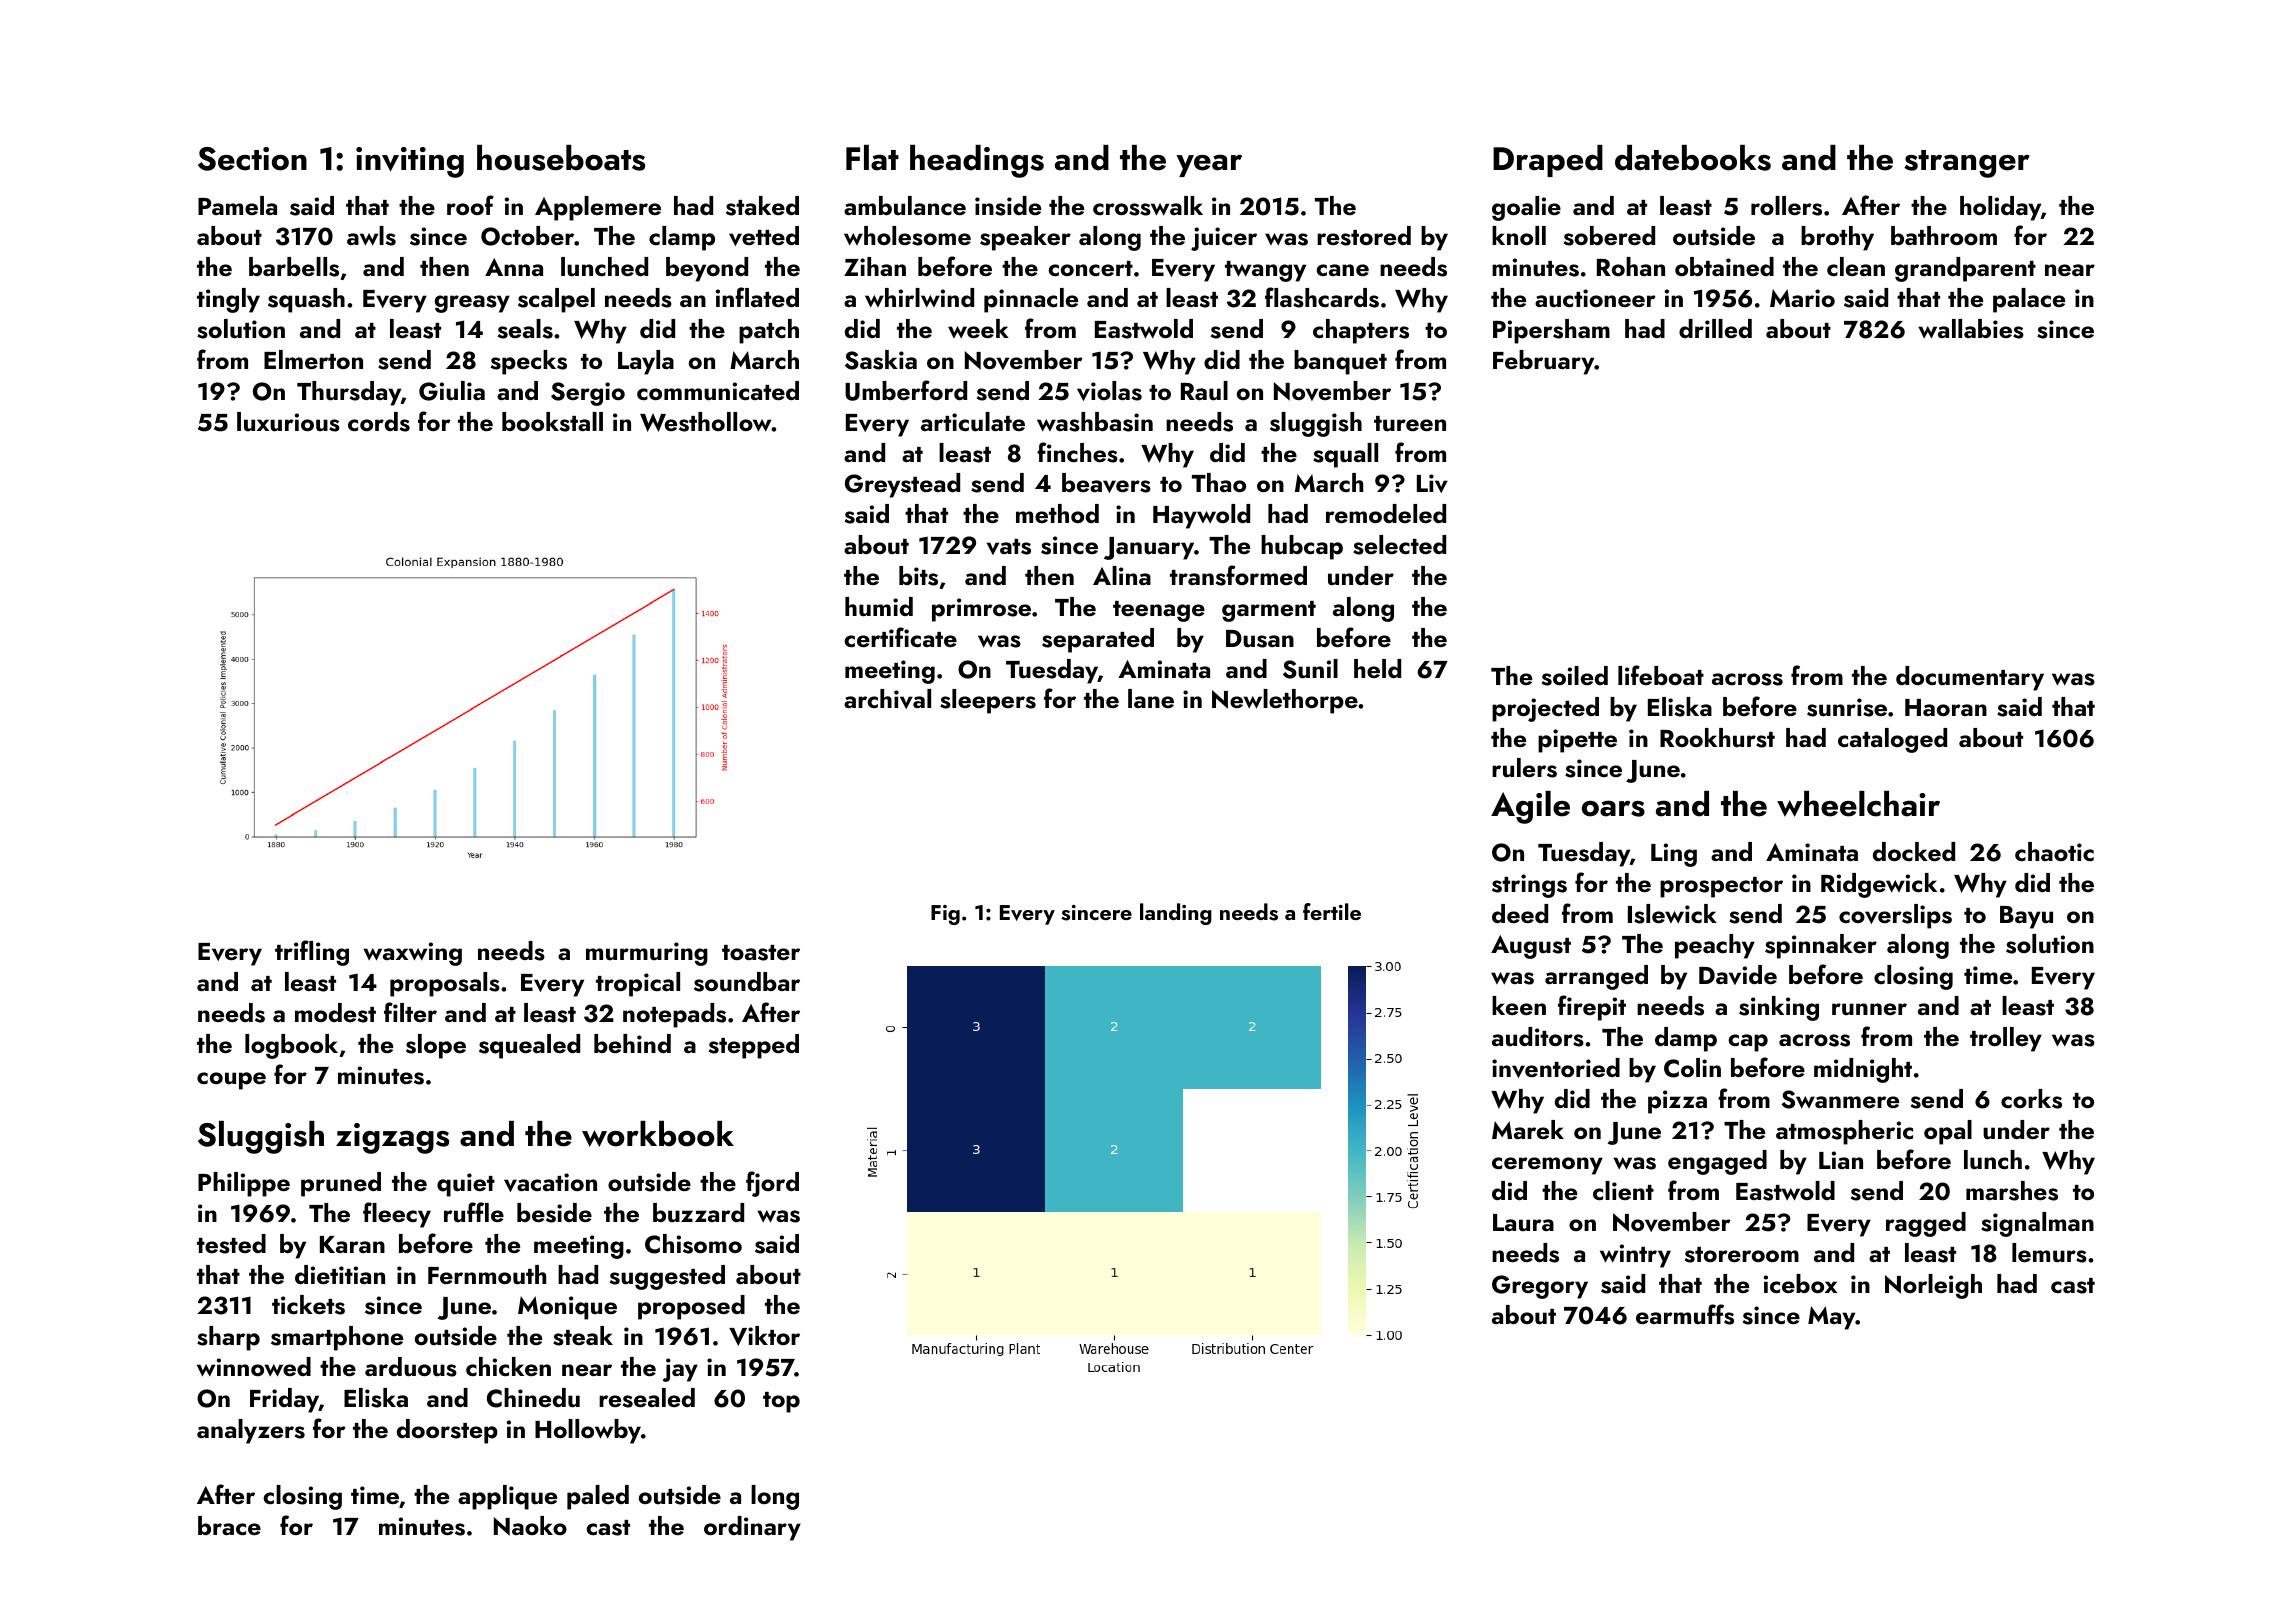 This screenshot has width=2292, height=1620. I want to click on crosswalk, so click(1148, 206).
